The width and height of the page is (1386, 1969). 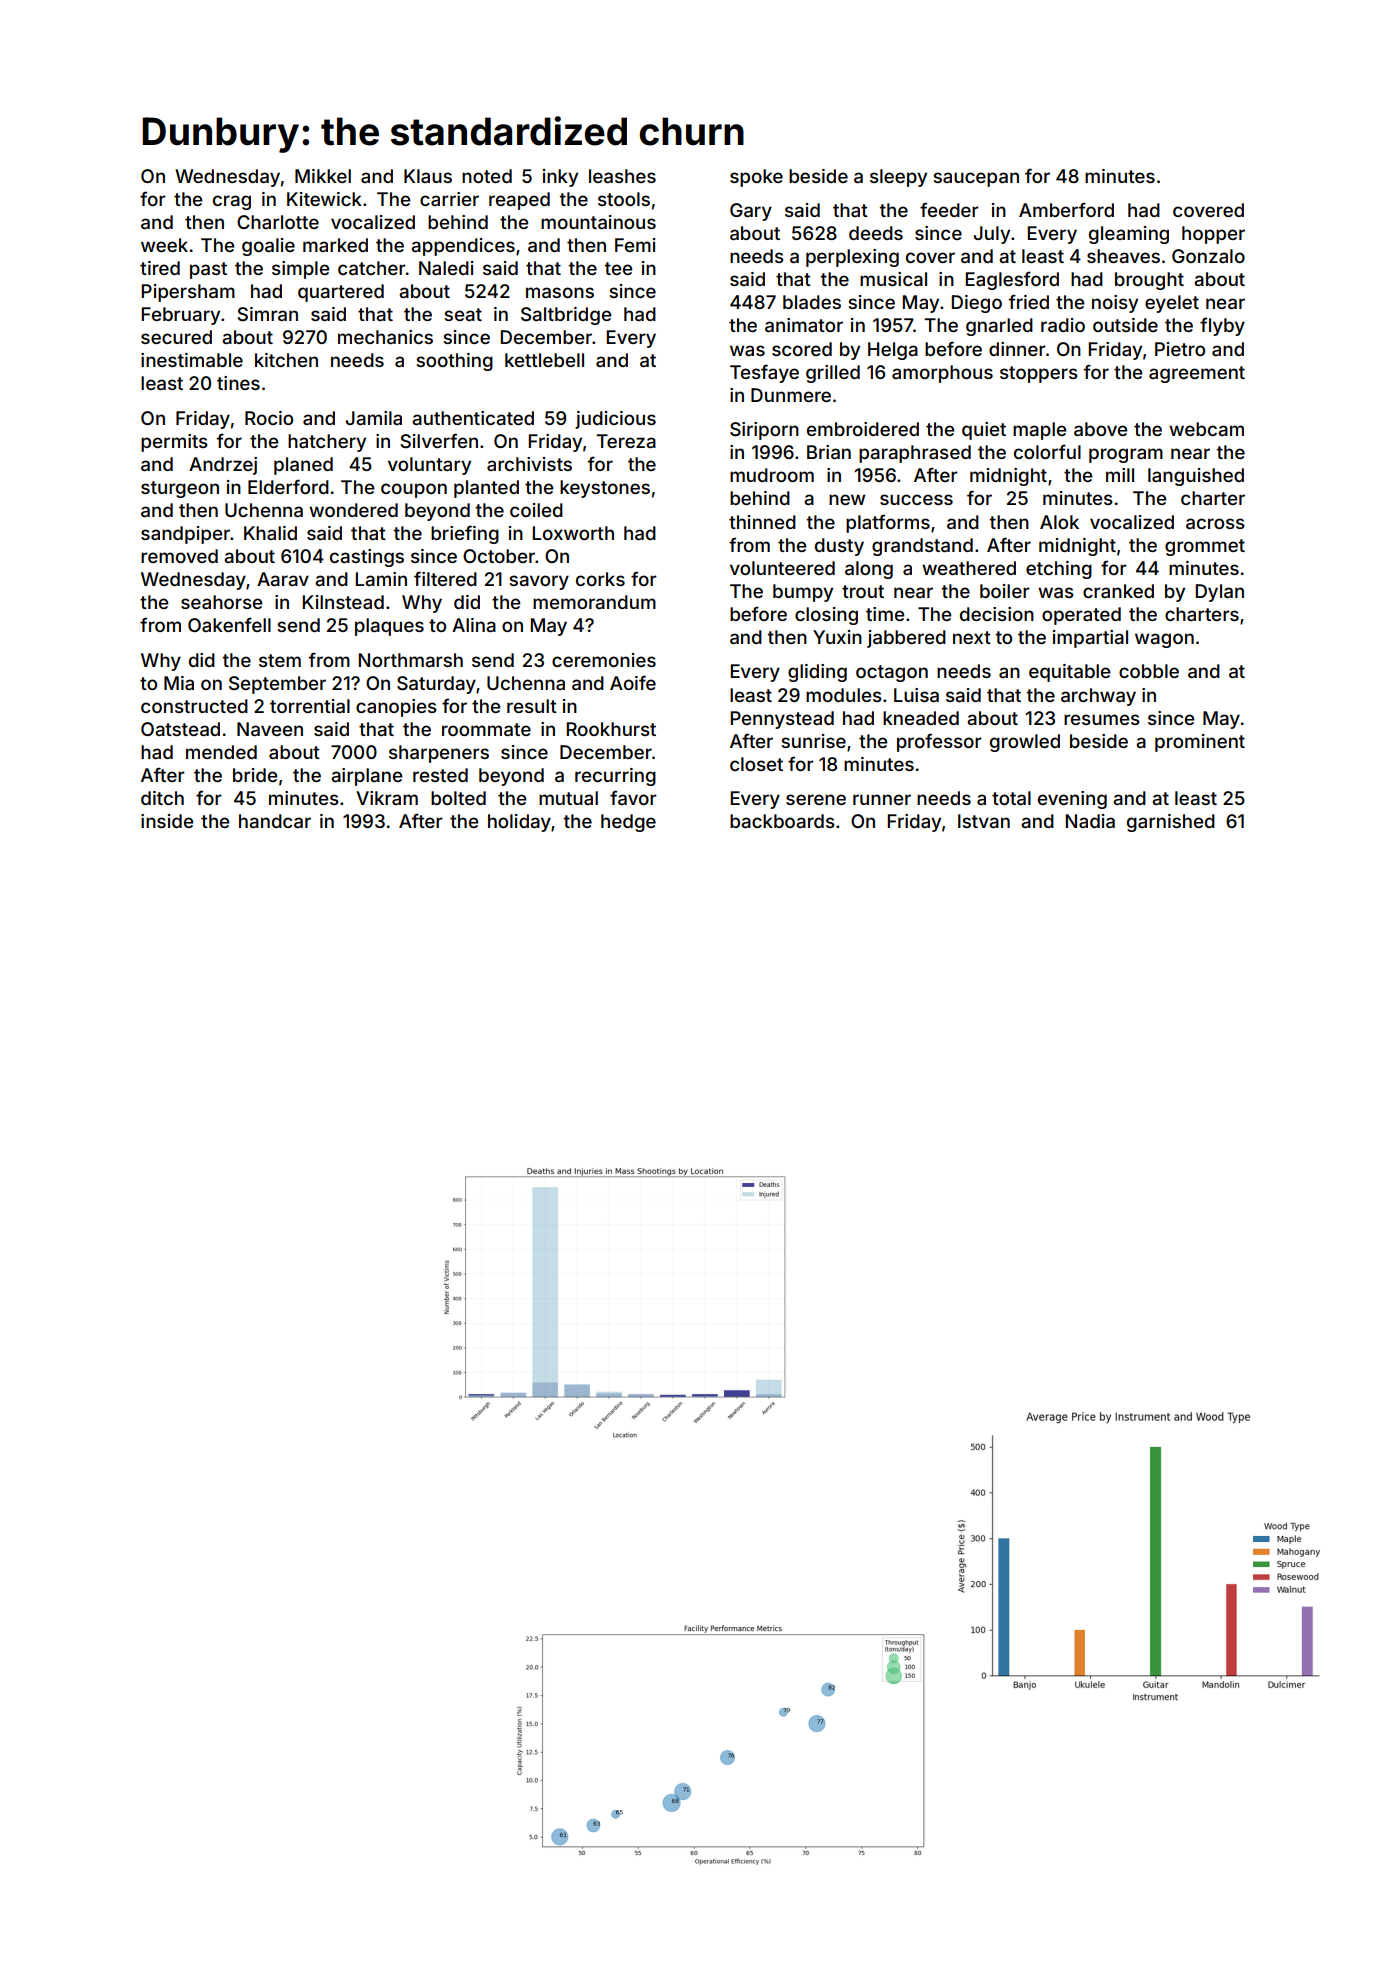 What do you see at coordinates (180, 489) in the page?
I see `sturgeon` at bounding box center [180, 489].
